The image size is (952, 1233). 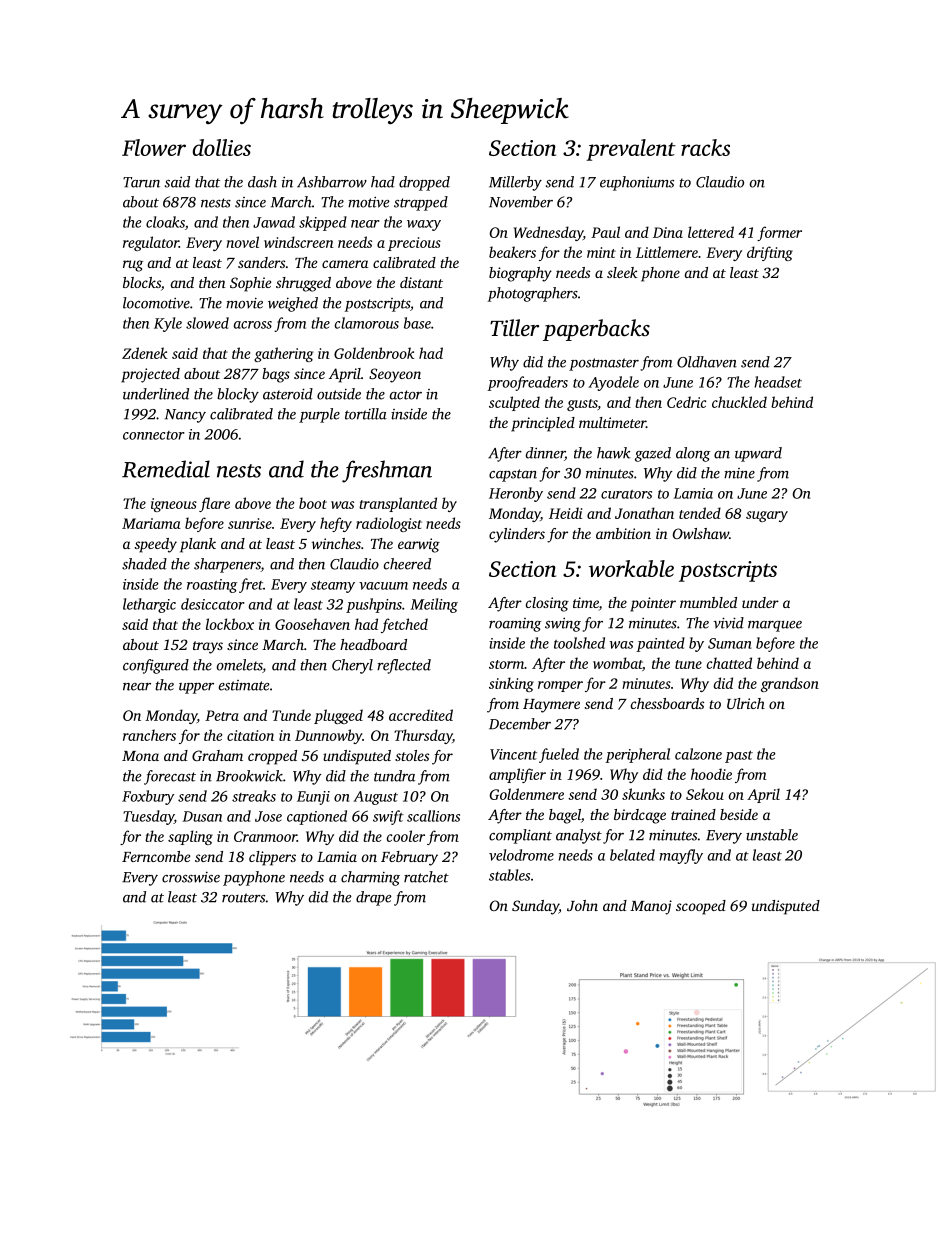 I want to click on Ayodele, so click(x=613, y=383).
